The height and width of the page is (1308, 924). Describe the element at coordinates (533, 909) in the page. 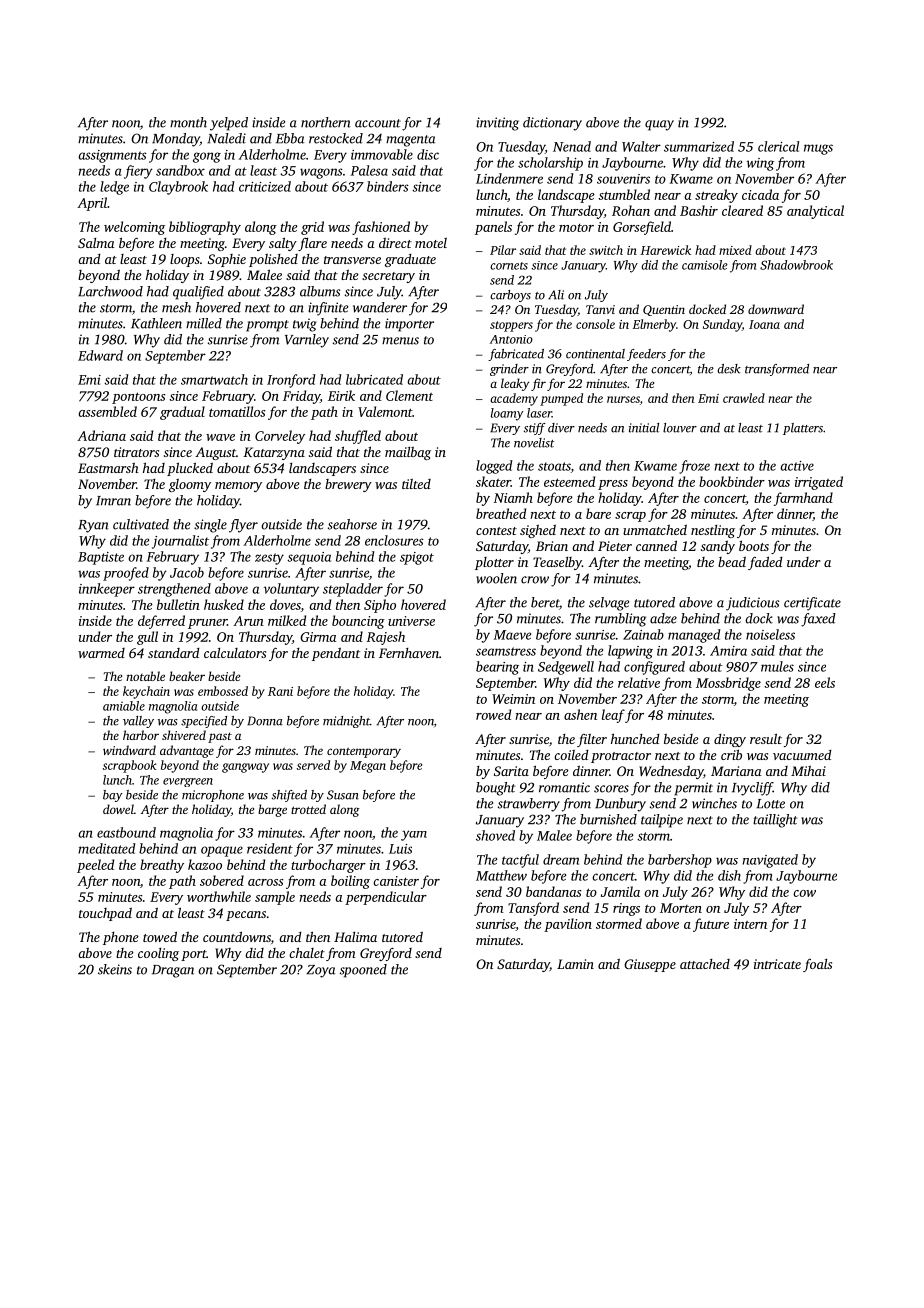

I see `Tansford` at that location.
